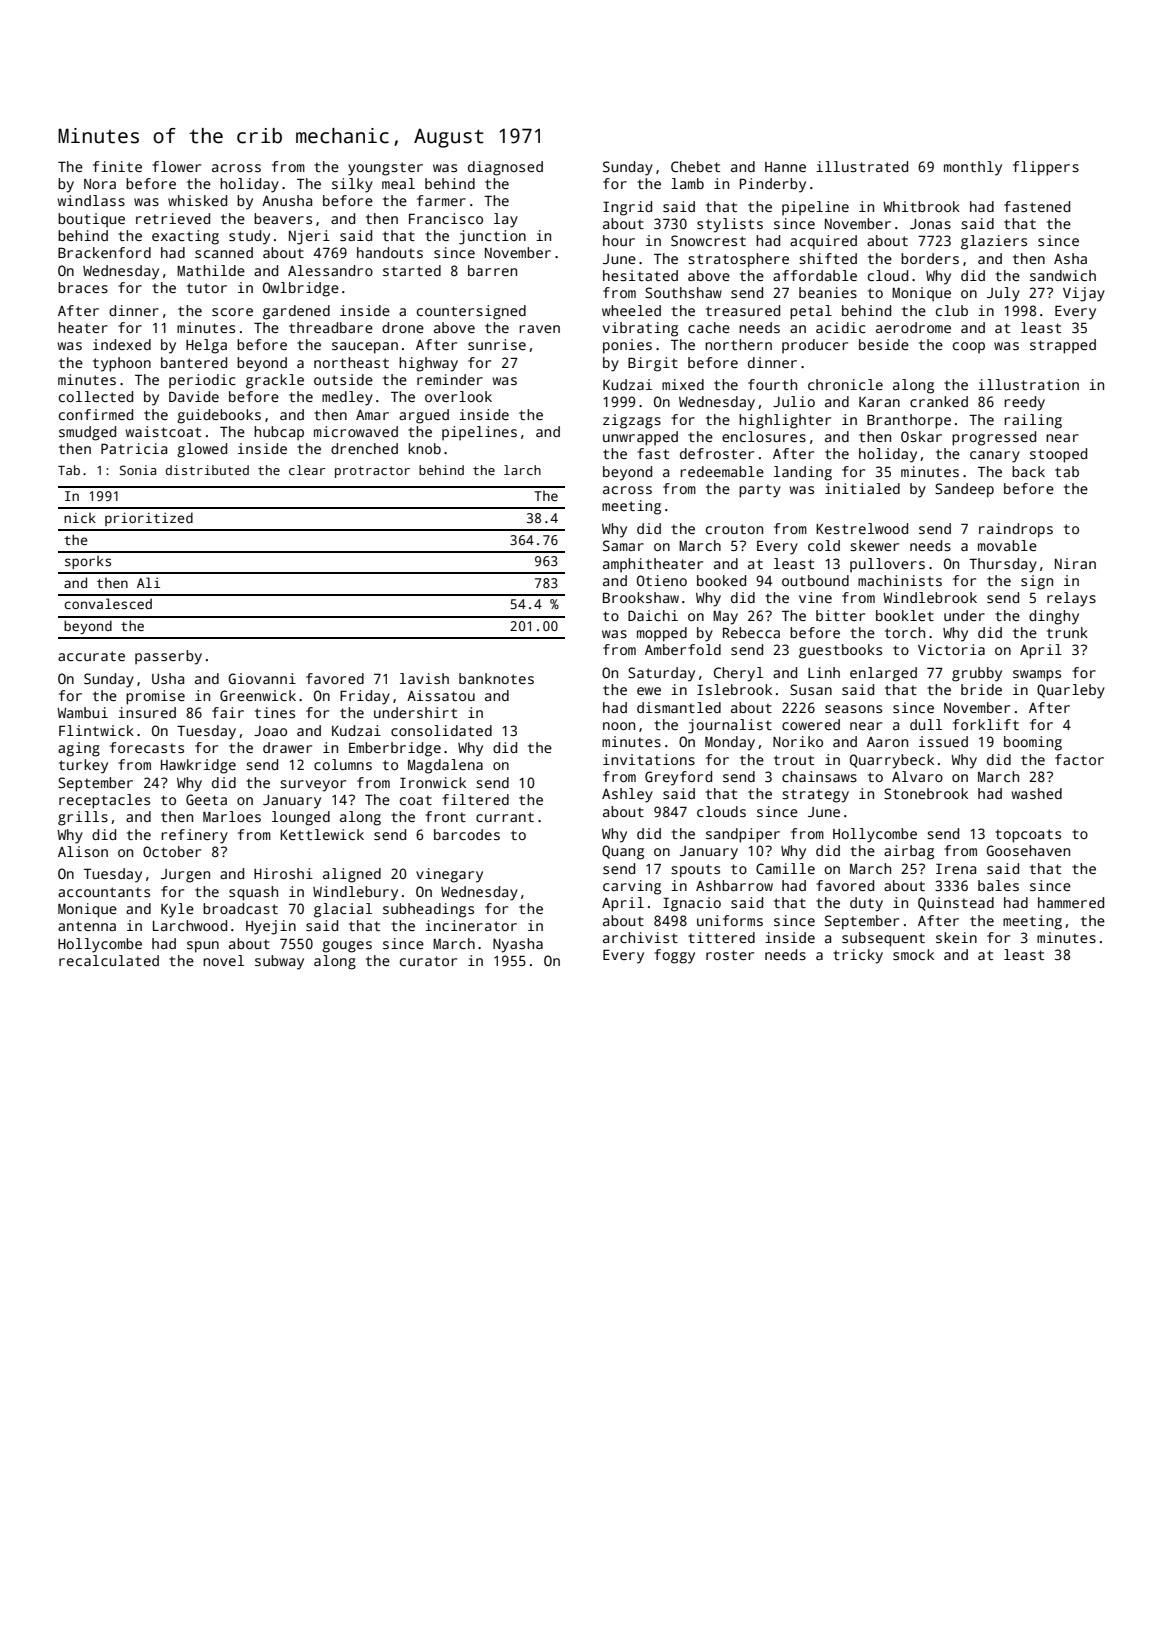 The image size is (1167, 1650). What do you see at coordinates (385, 169) in the screenshot?
I see `youngster` at bounding box center [385, 169].
